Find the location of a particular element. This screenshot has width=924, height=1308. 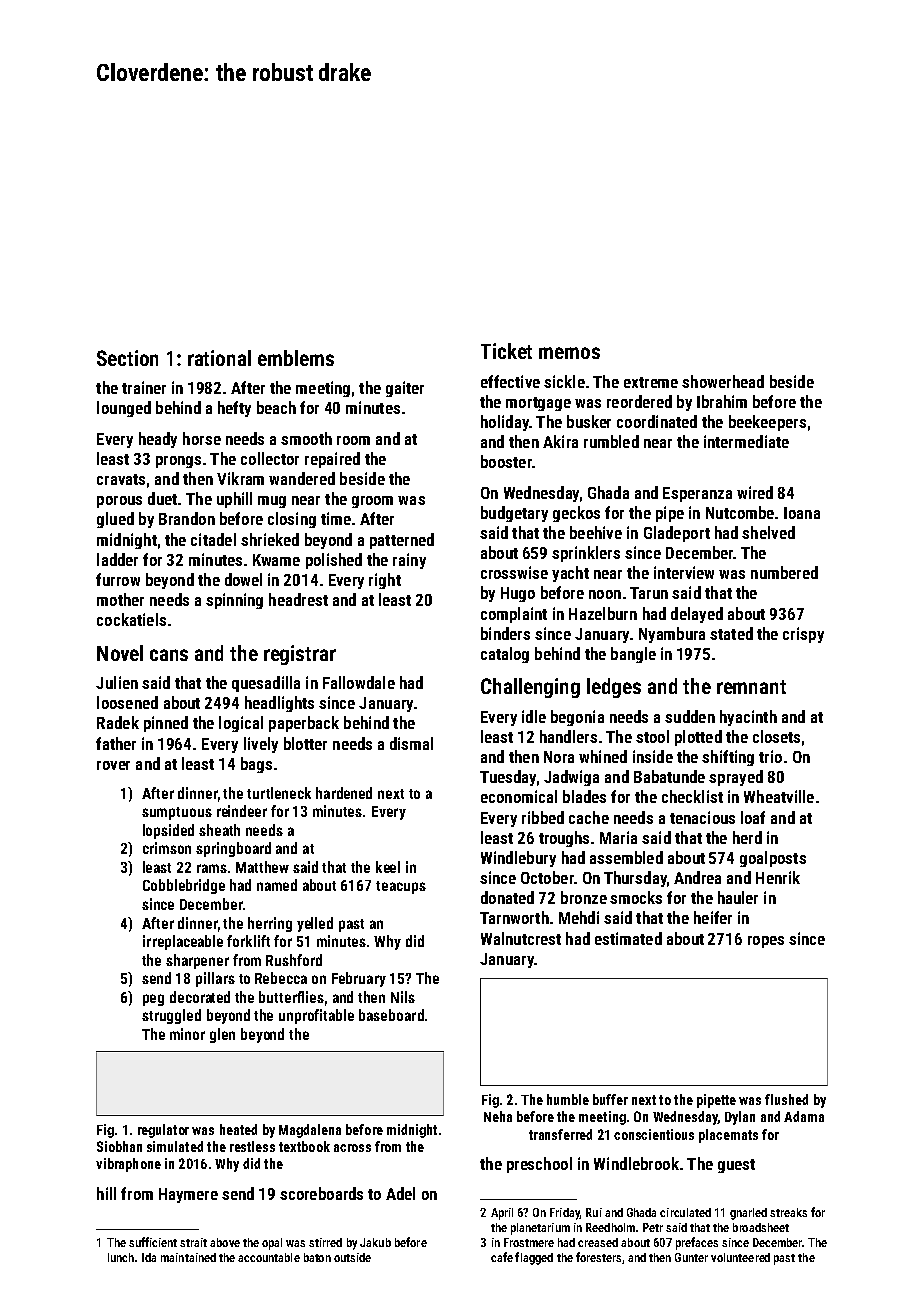

Ioana is located at coordinates (802, 513).
